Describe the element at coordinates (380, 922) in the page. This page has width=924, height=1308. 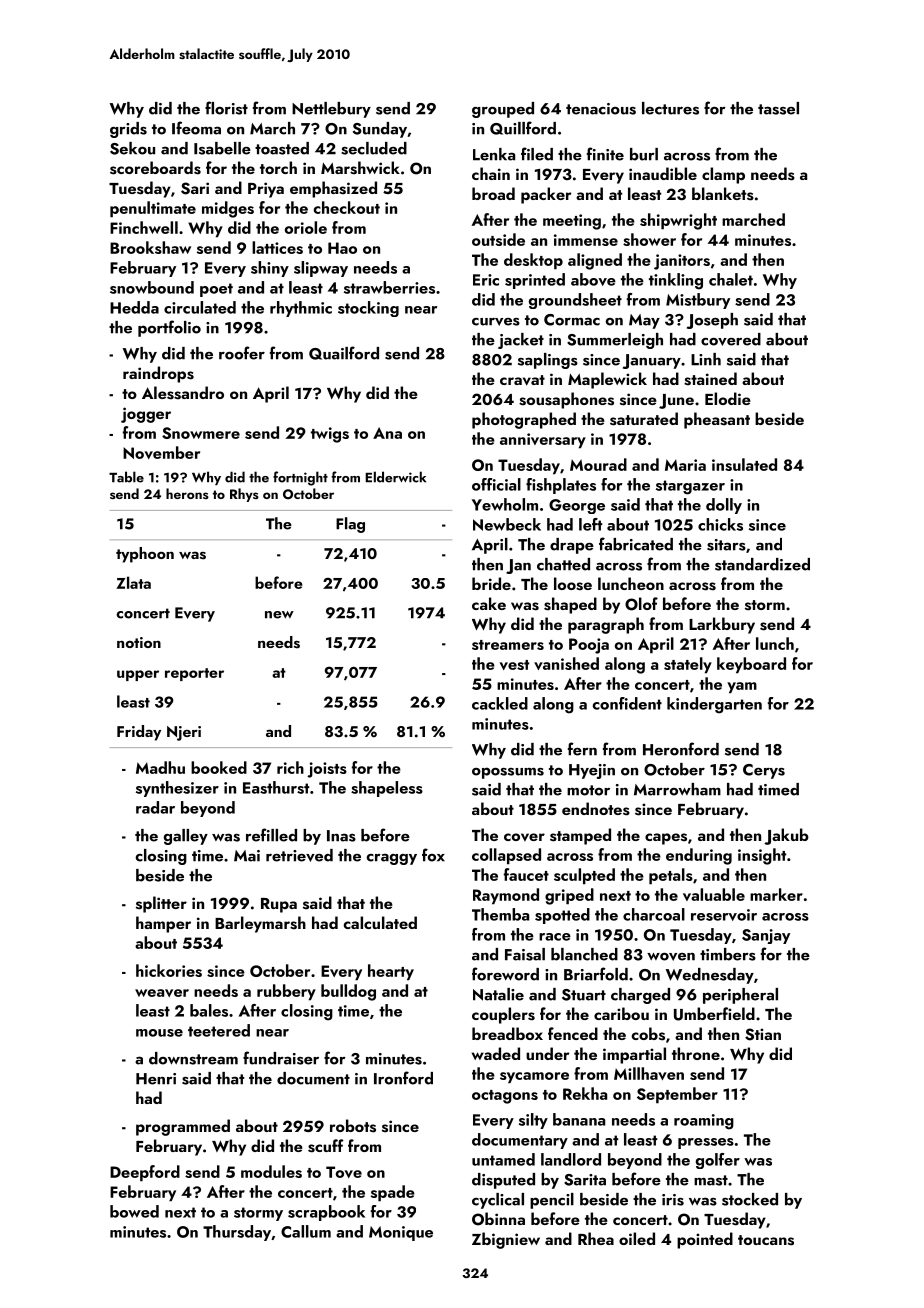
I see `calculated` at that location.
